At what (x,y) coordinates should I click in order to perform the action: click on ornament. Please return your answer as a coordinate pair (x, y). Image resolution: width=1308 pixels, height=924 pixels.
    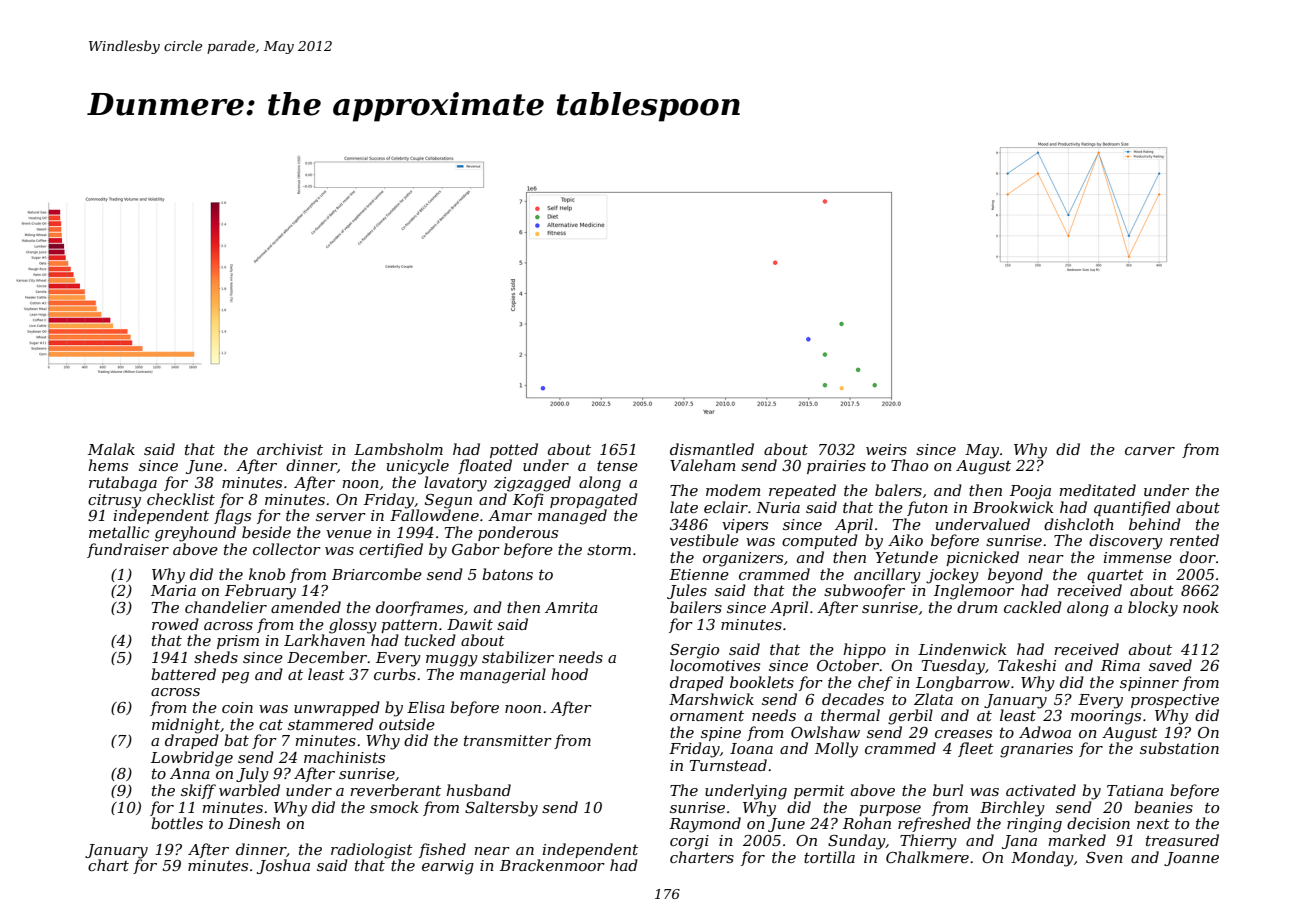
    Looking at the image, I should click on (707, 715).
